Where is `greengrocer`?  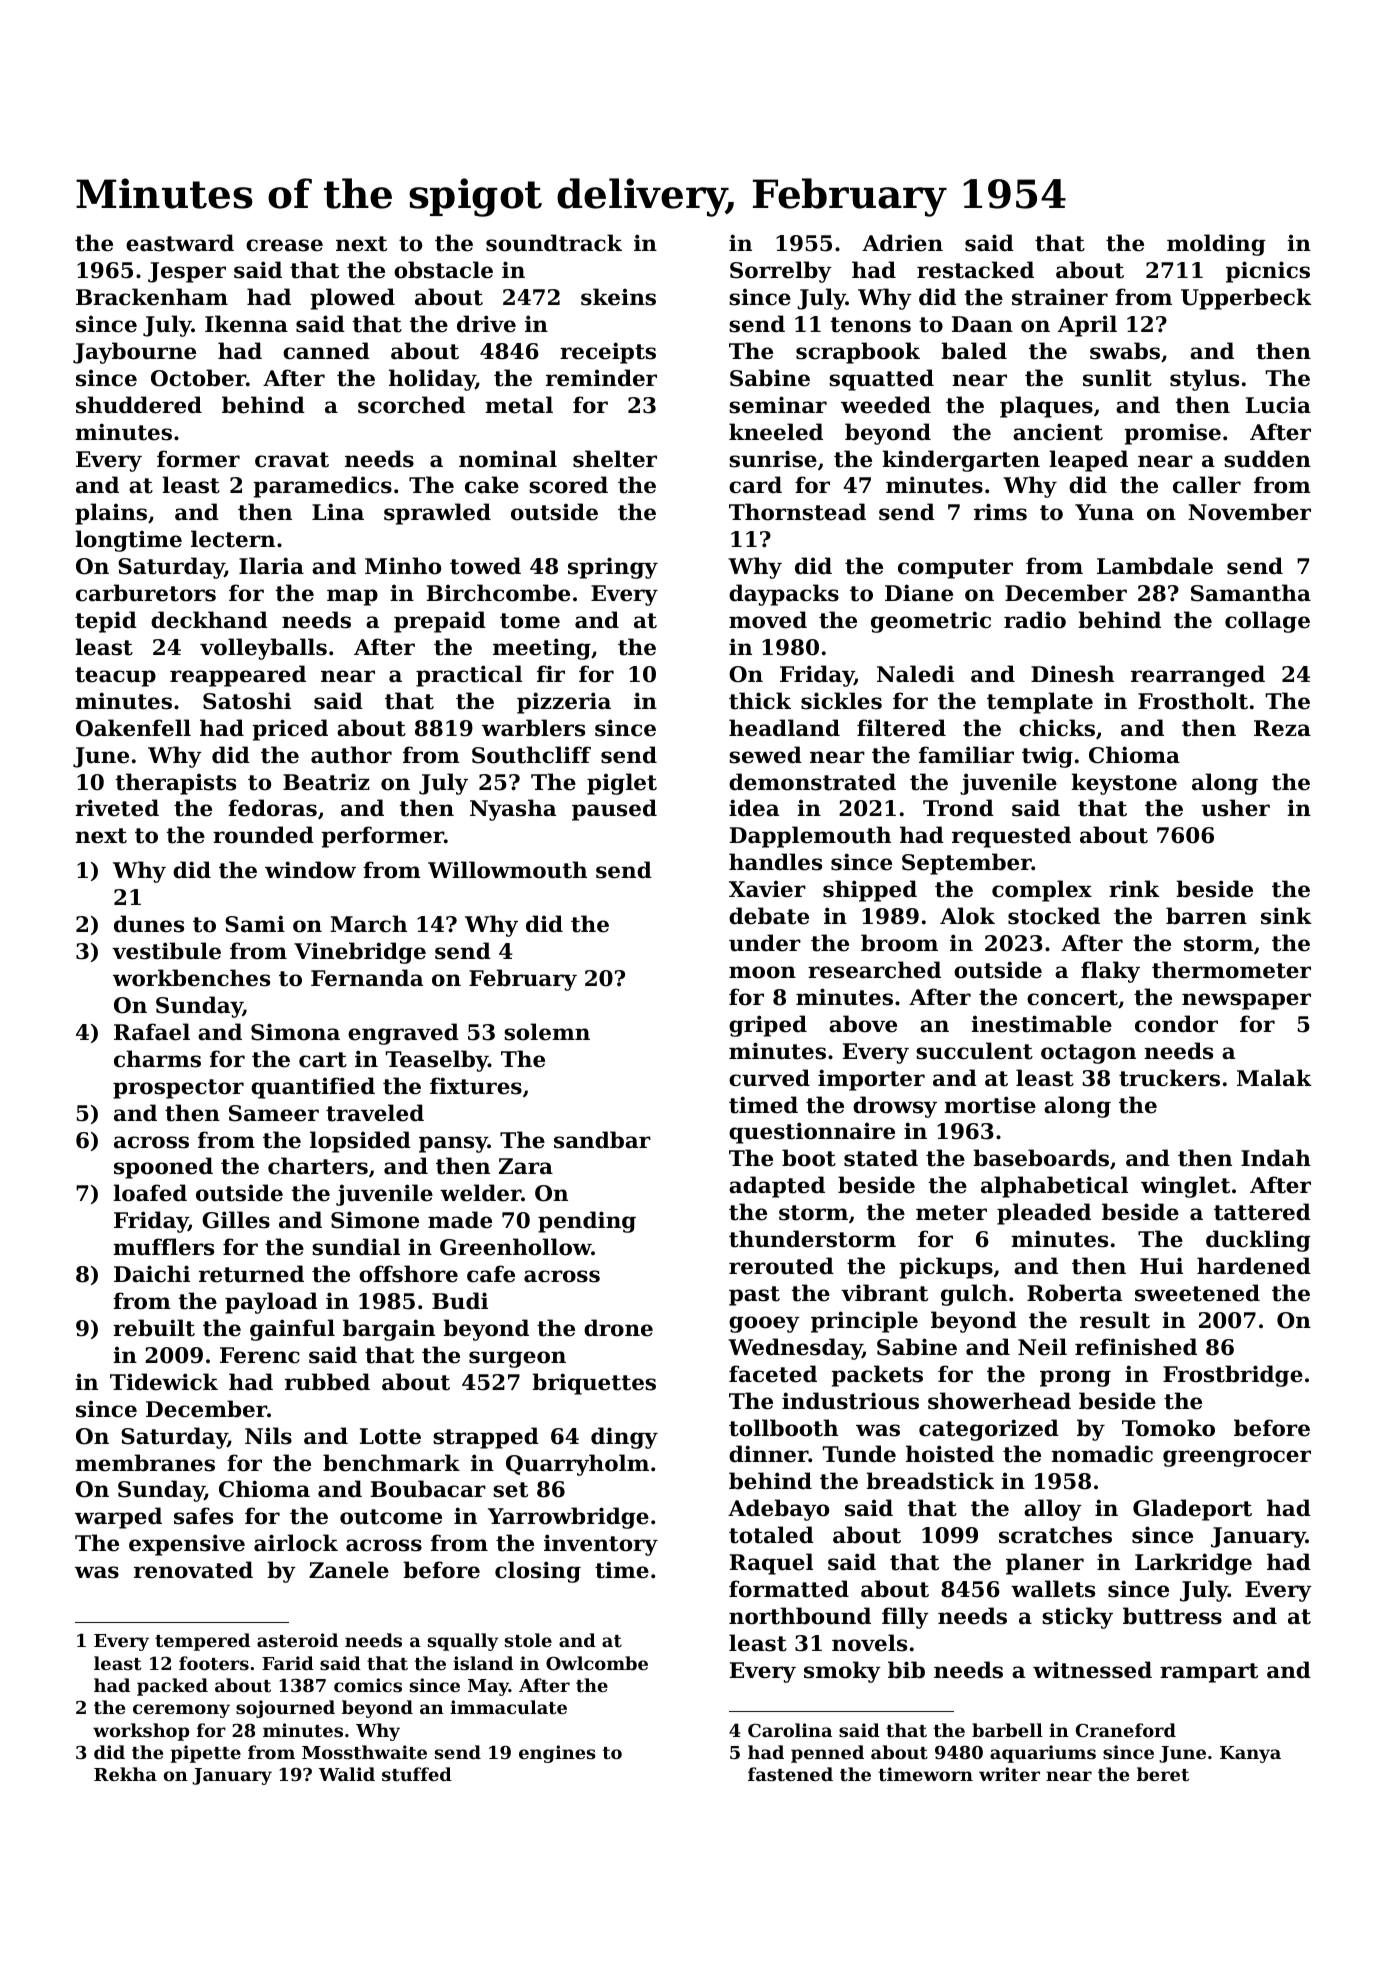
greengrocer is located at coordinates (1237, 1458).
